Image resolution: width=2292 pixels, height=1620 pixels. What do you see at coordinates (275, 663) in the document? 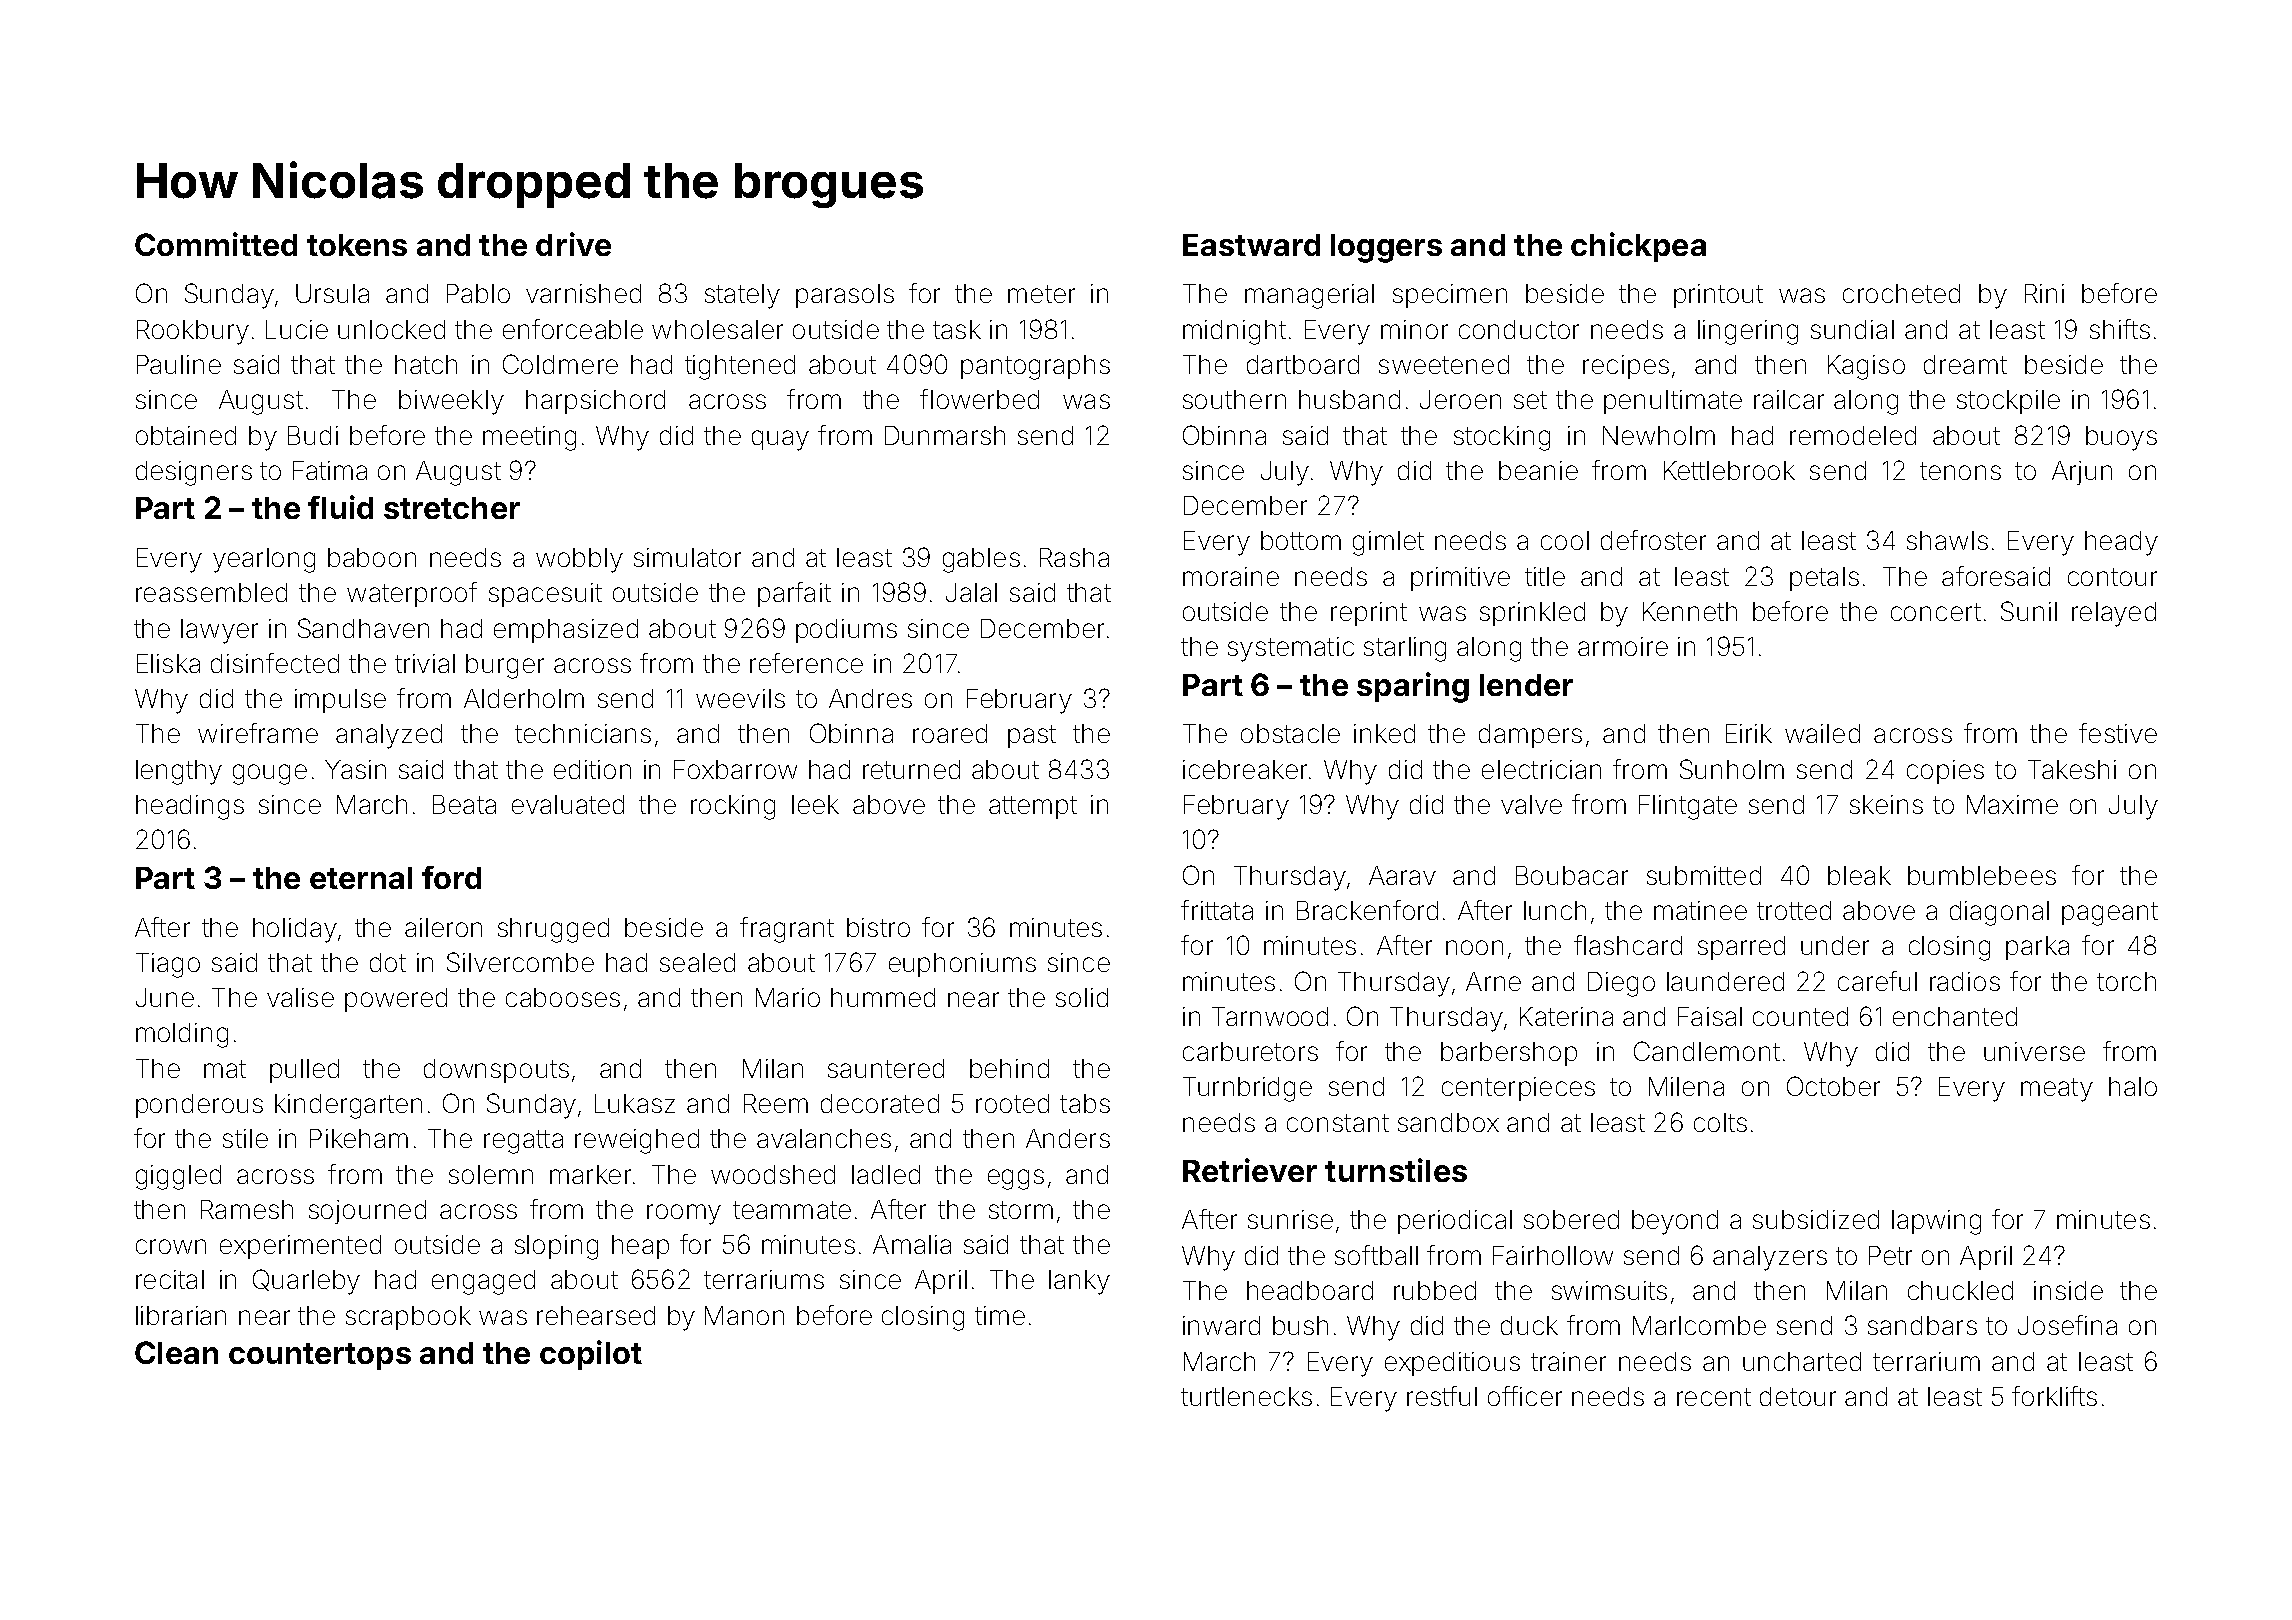
I see `disinfected` at bounding box center [275, 663].
